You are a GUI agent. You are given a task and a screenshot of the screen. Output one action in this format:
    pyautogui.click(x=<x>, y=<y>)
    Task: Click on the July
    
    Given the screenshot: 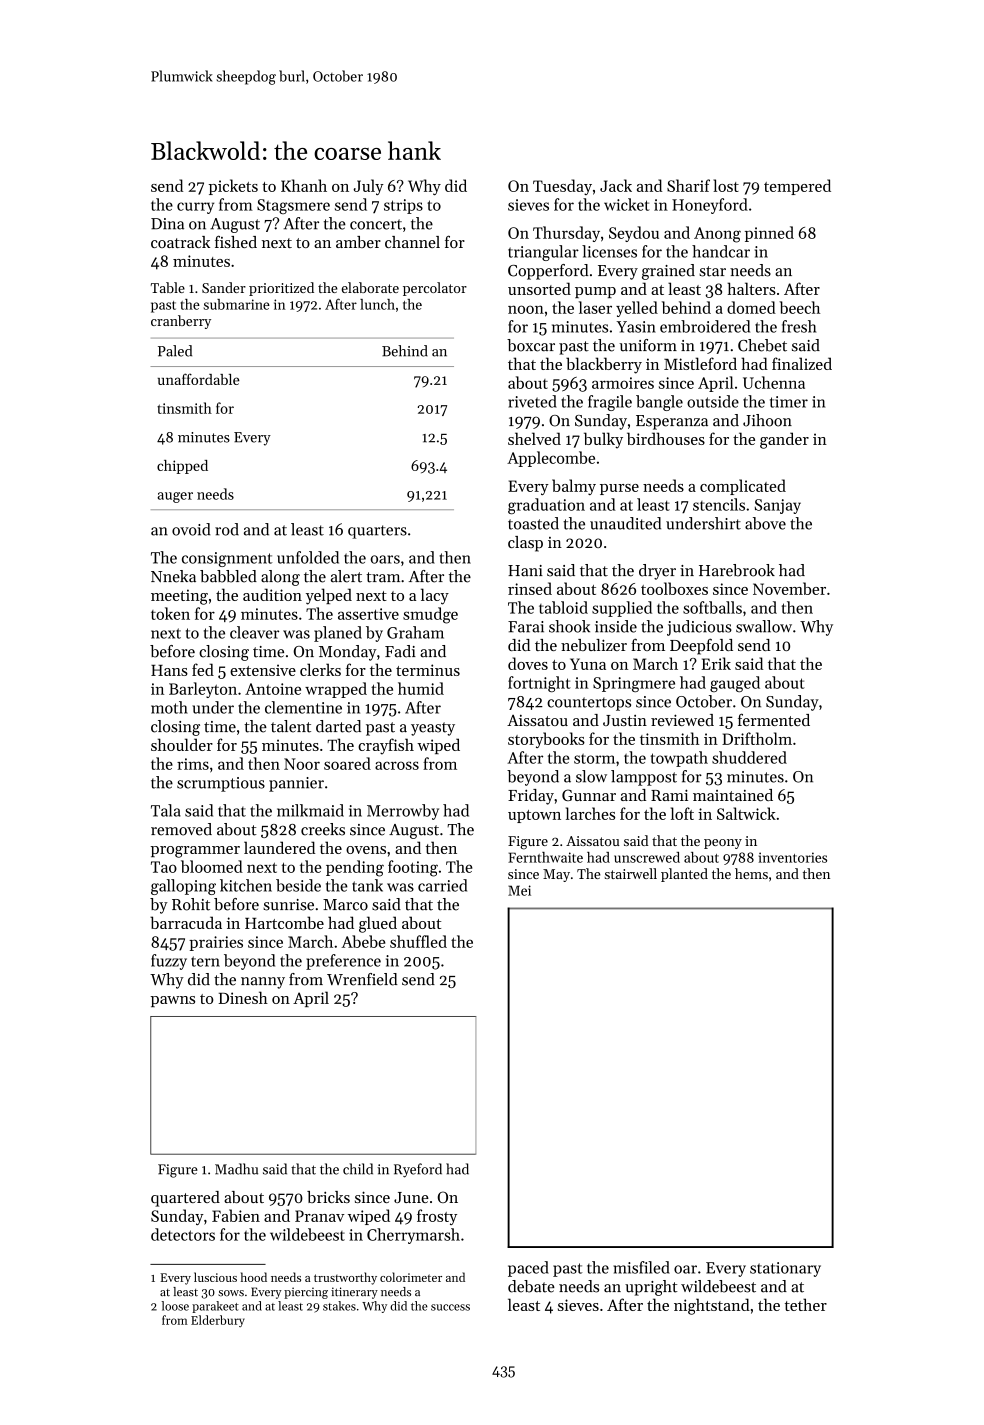 What is the action you would take?
    pyautogui.click(x=368, y=187)
